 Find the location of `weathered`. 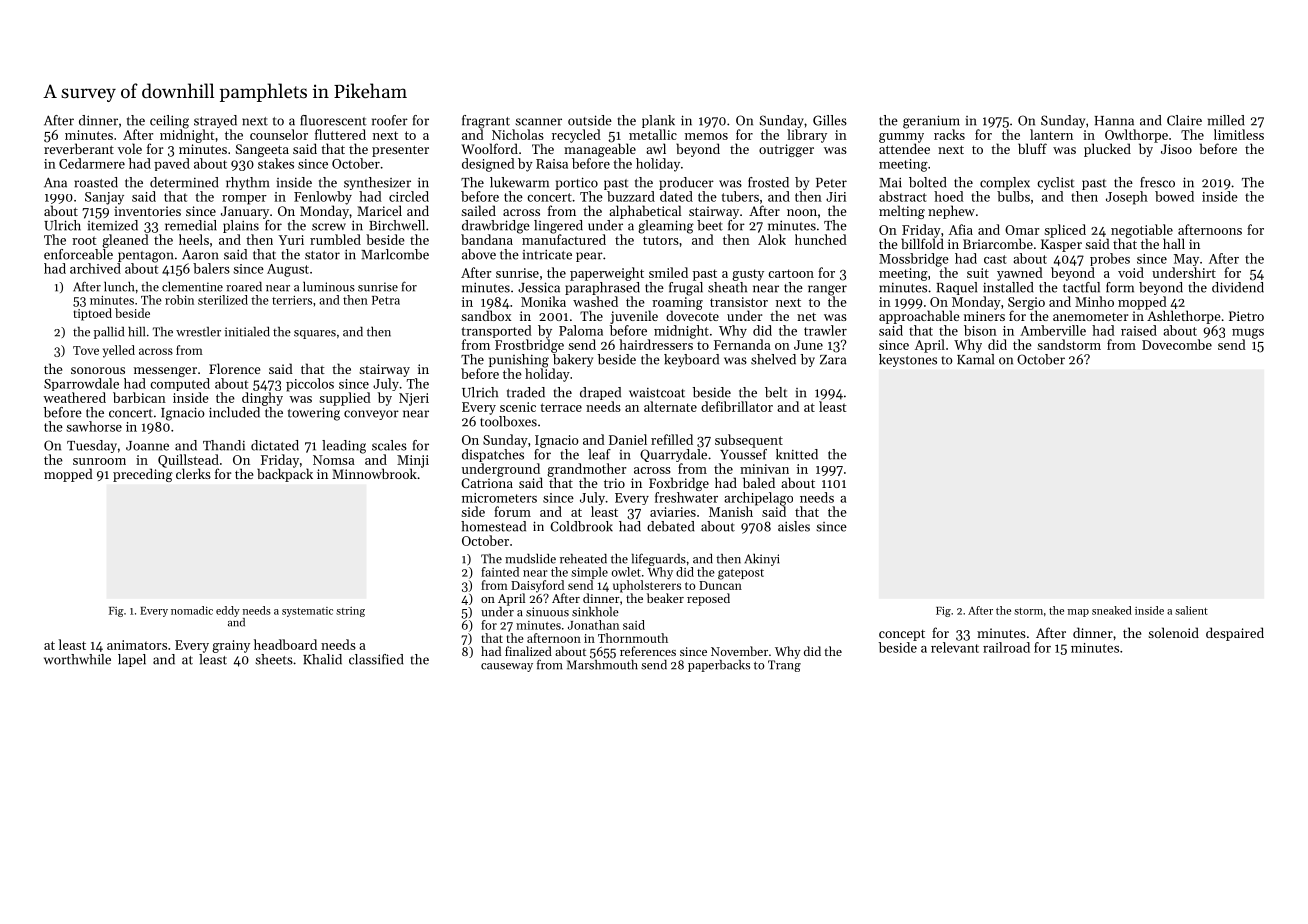

weathered is located at coordinates (74, 397).
